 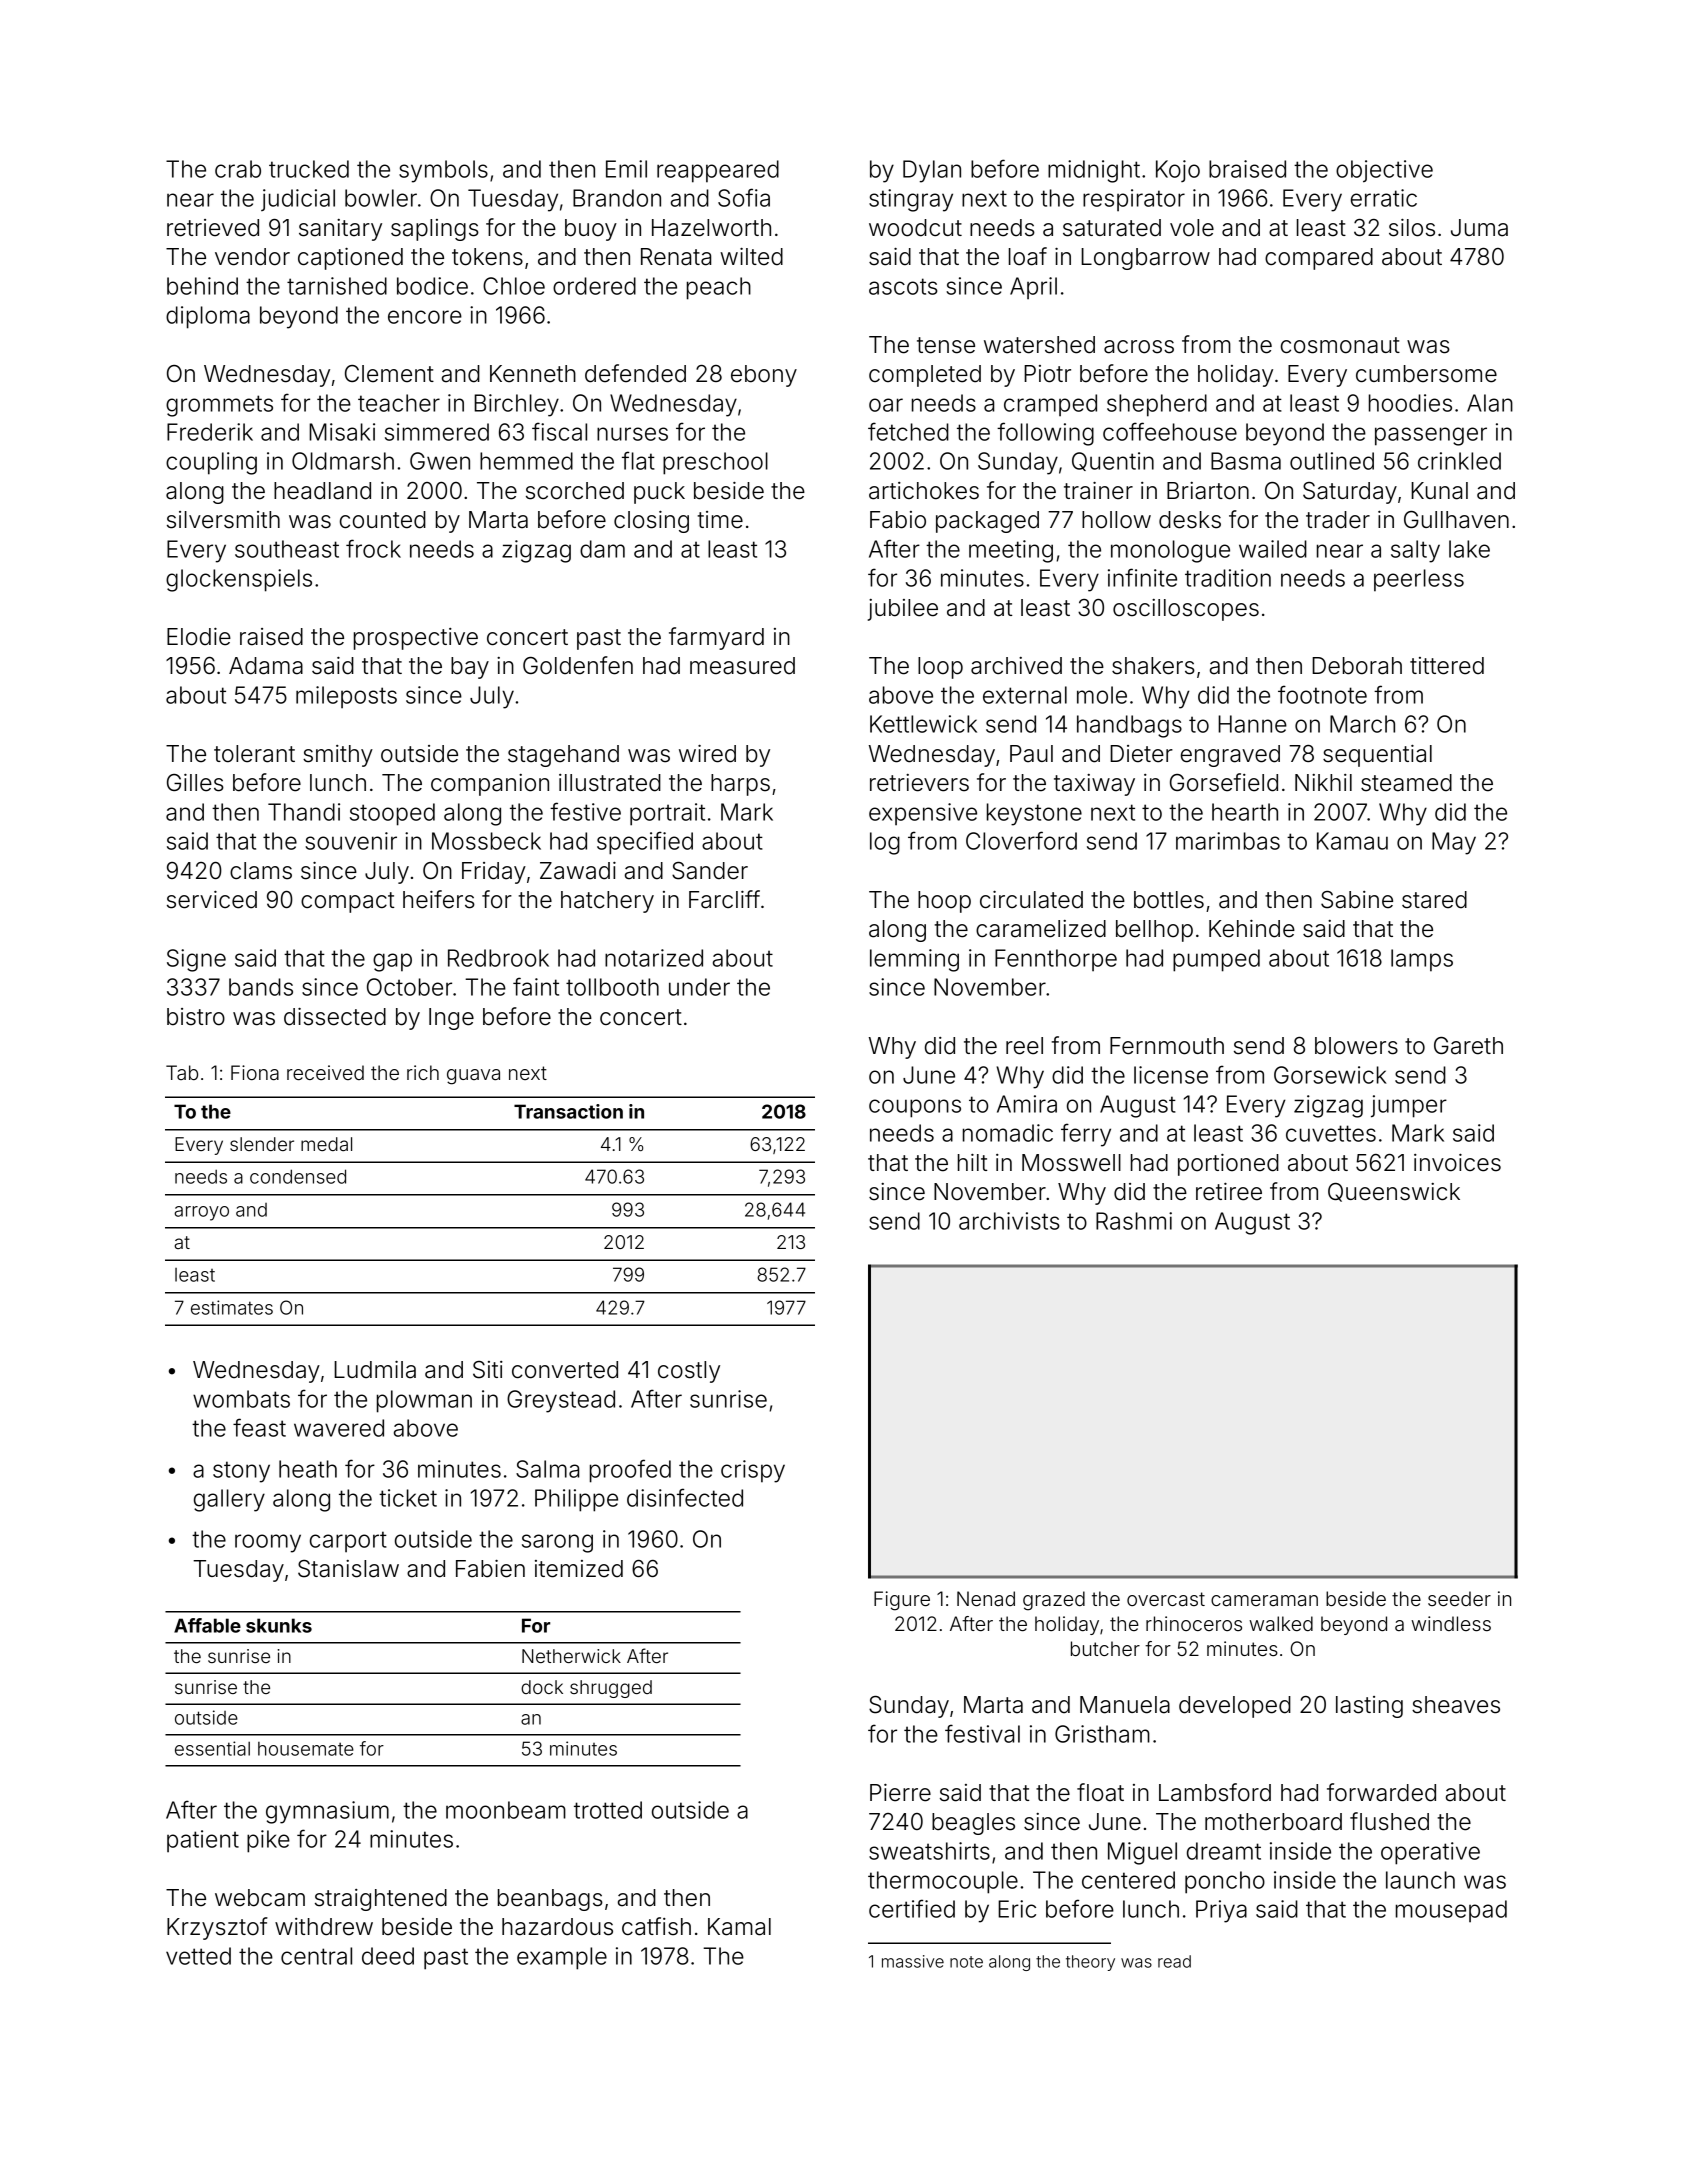 I want to click on mousepad, so click(x=1451, y=1911).
